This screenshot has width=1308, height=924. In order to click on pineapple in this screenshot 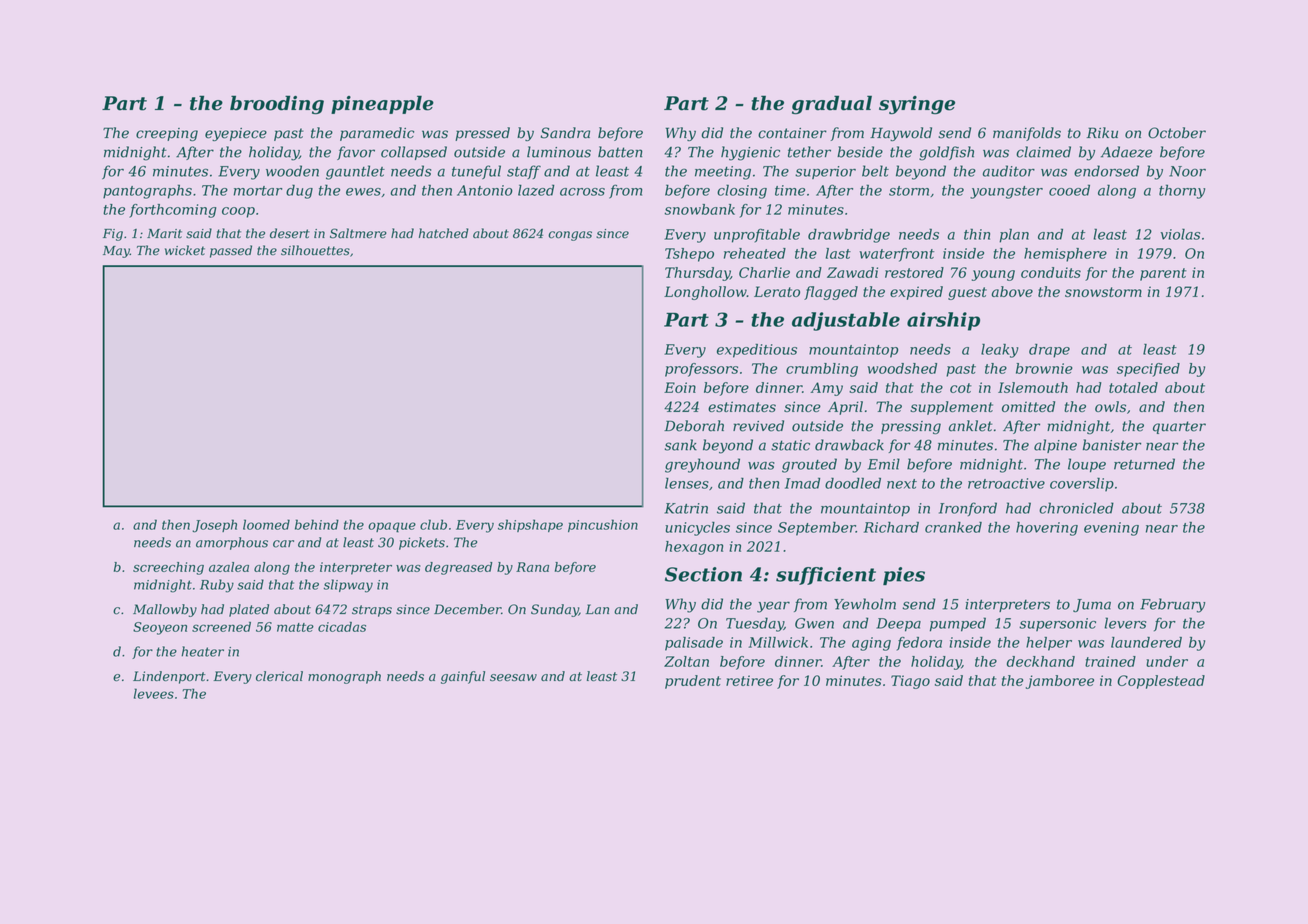, I will do `click(382, 105)`.
